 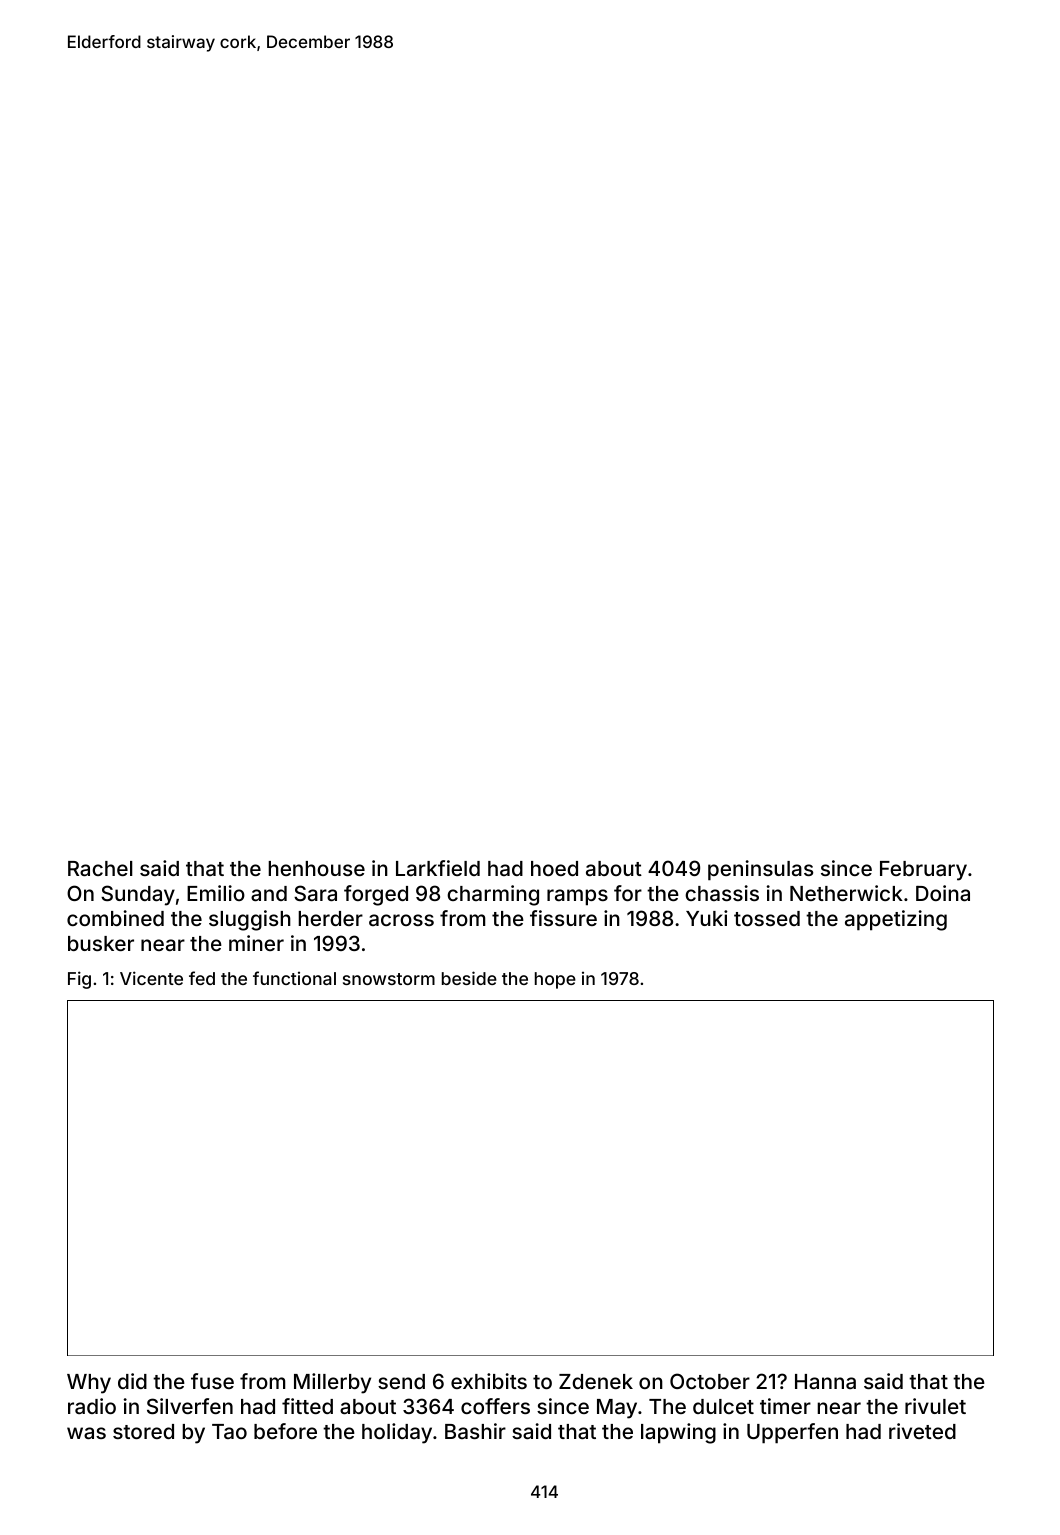 I want to click on functional, so click(x=294, y=978).
